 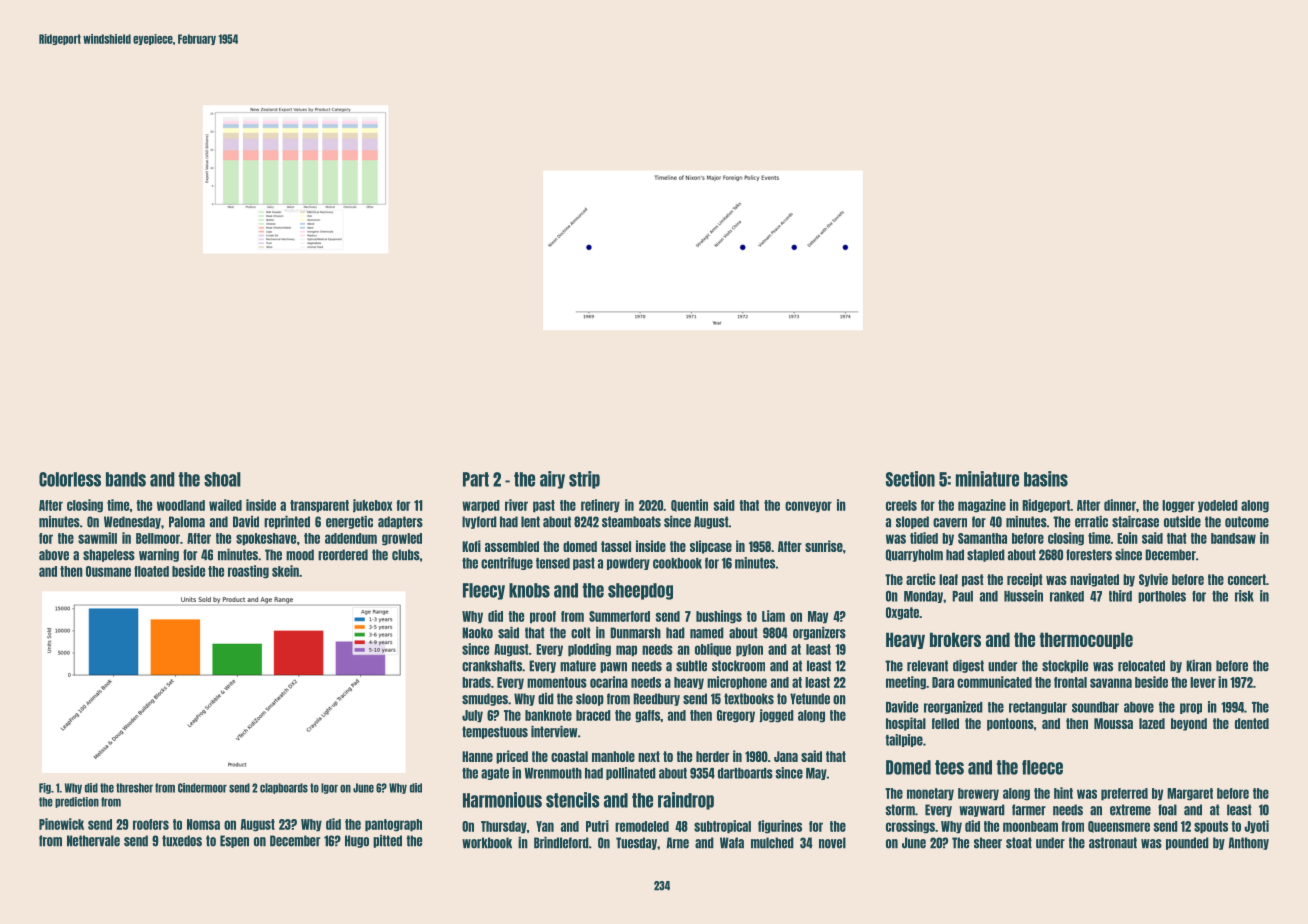 What do you see at coordinates (1167, 810) in the screenshot?
I see `foal` at bounding box center [1167, 810].
